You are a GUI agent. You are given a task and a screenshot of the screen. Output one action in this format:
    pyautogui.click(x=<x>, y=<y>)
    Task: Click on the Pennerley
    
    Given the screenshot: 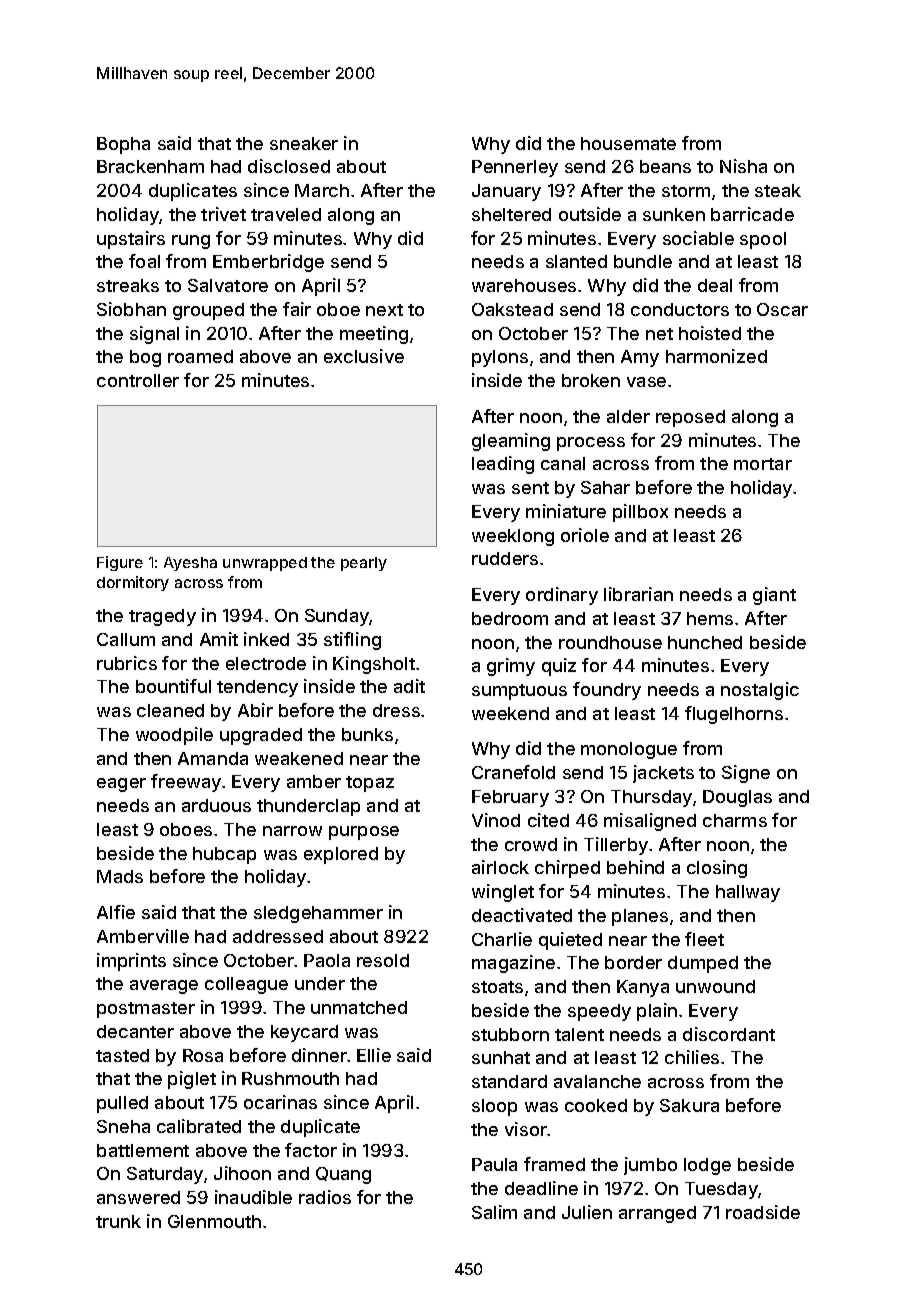 What is the action you would take?
    pyautogui.click(x=515, y=168)
